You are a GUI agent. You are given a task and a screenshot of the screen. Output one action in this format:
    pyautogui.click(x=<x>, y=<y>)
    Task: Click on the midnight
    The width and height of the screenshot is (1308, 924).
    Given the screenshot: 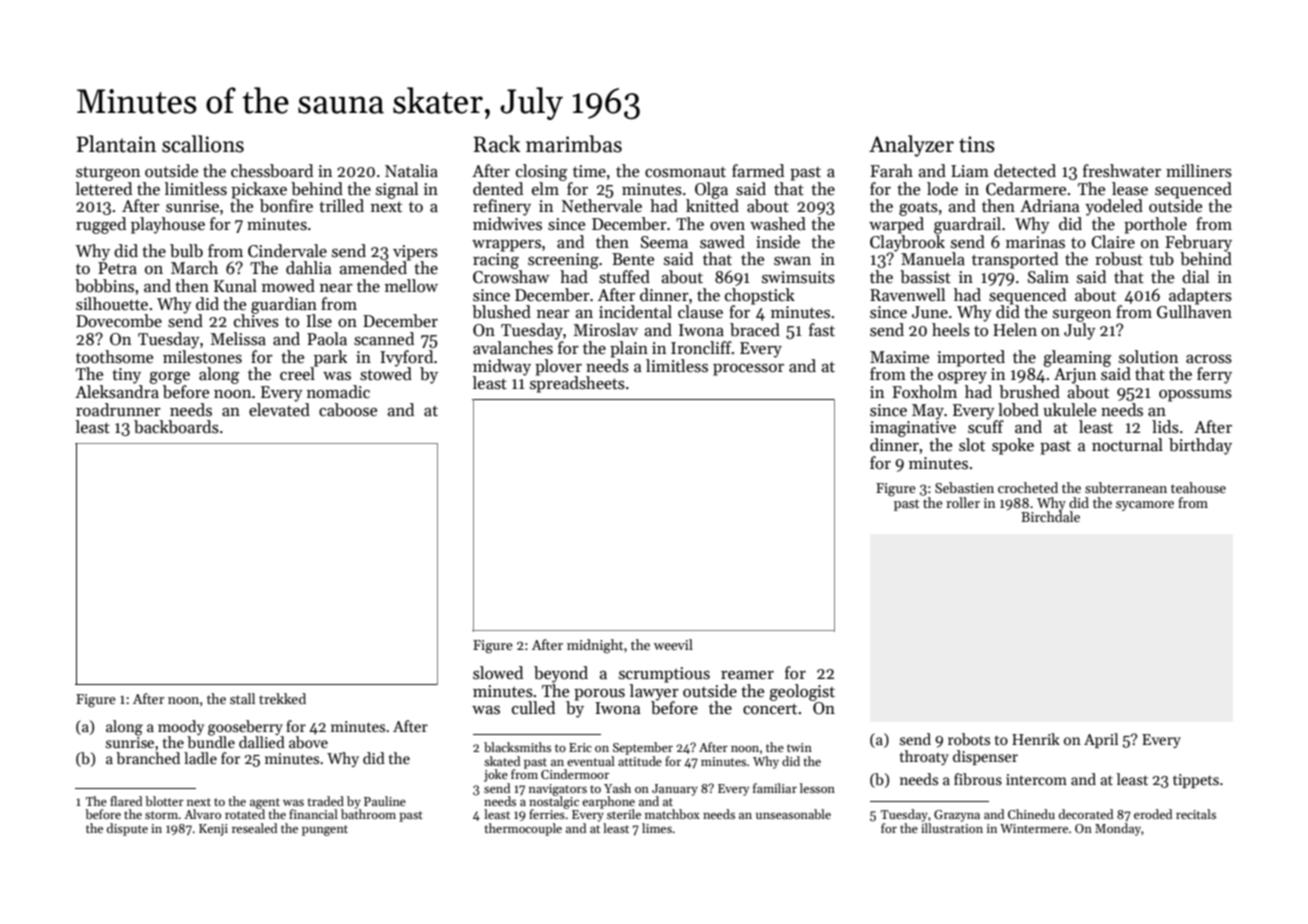 What is the action you would take?
    pyautogui.click(x=595, y=646)
